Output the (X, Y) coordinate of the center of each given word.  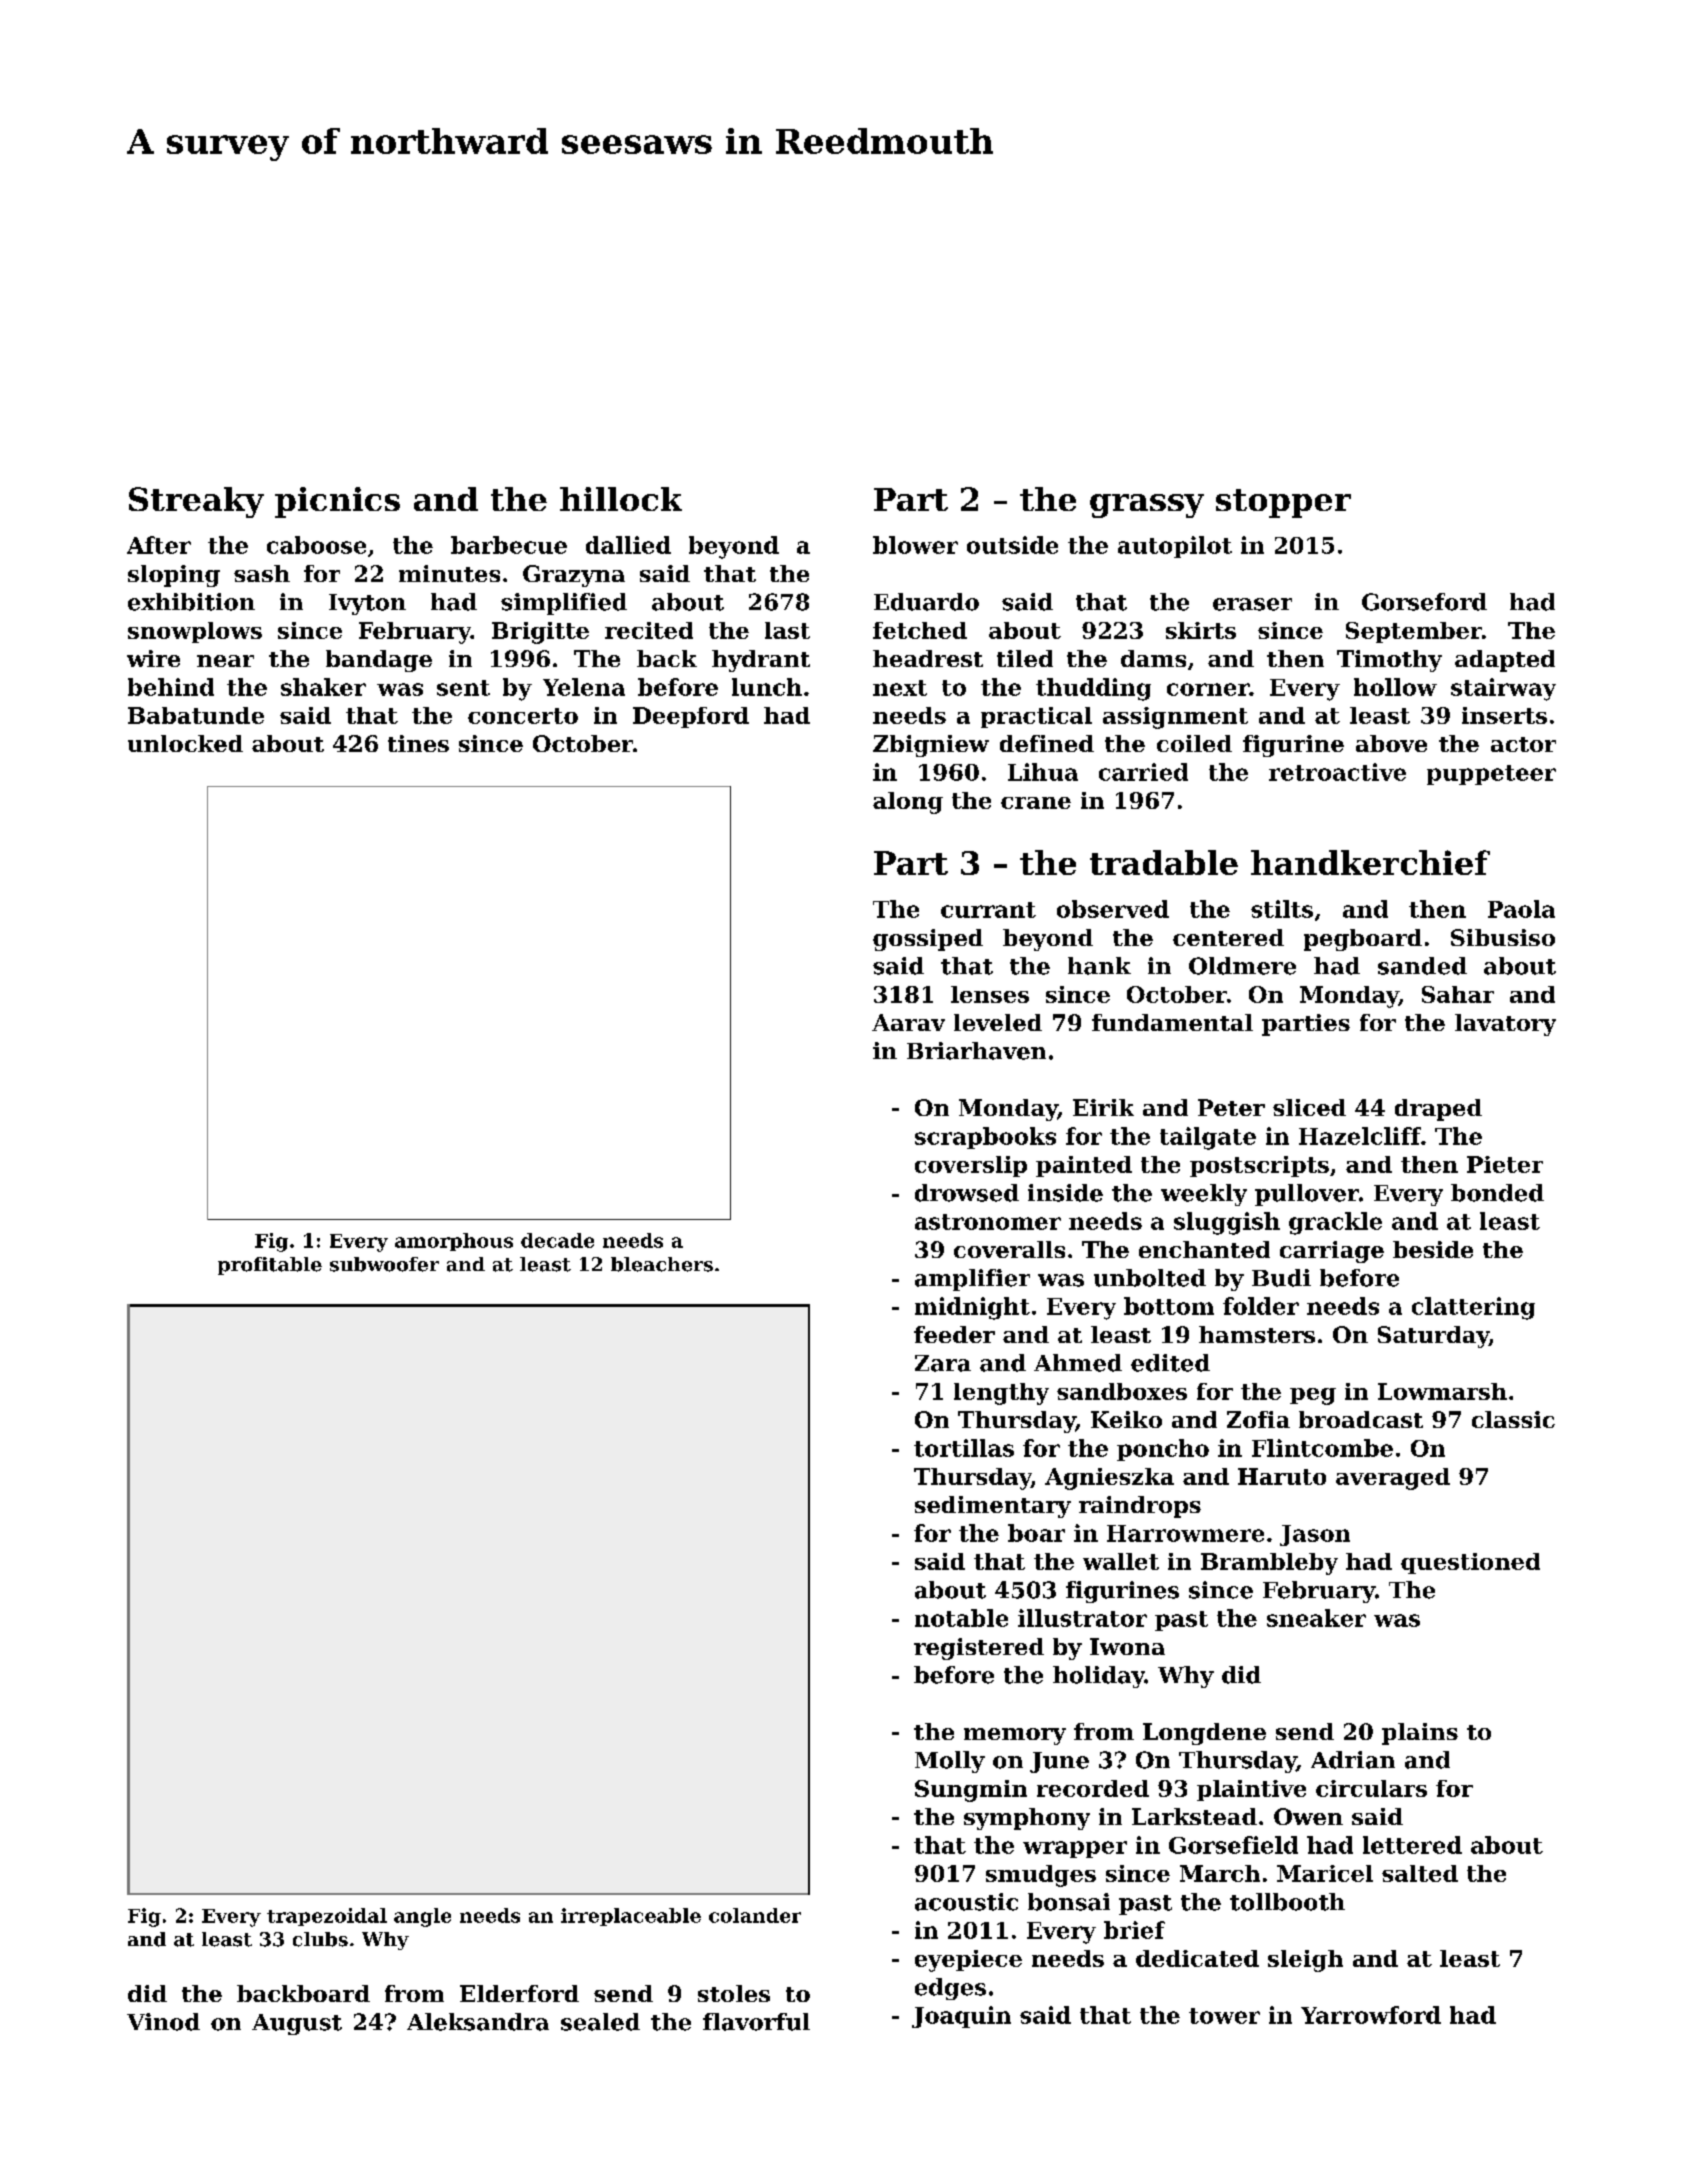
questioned (1470, 1563)
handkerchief (1370, 862)
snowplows (195, 632)
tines (418, 743)
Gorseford (1424, 602)
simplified (564, 604)
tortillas (964, 1448)
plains (1420, 1734)
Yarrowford (1371, 2015)
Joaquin (961, 2017)
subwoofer (384, 1264)
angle (422, 1917)
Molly (950, 1762)
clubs (320, 1939)
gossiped (928, 940)
